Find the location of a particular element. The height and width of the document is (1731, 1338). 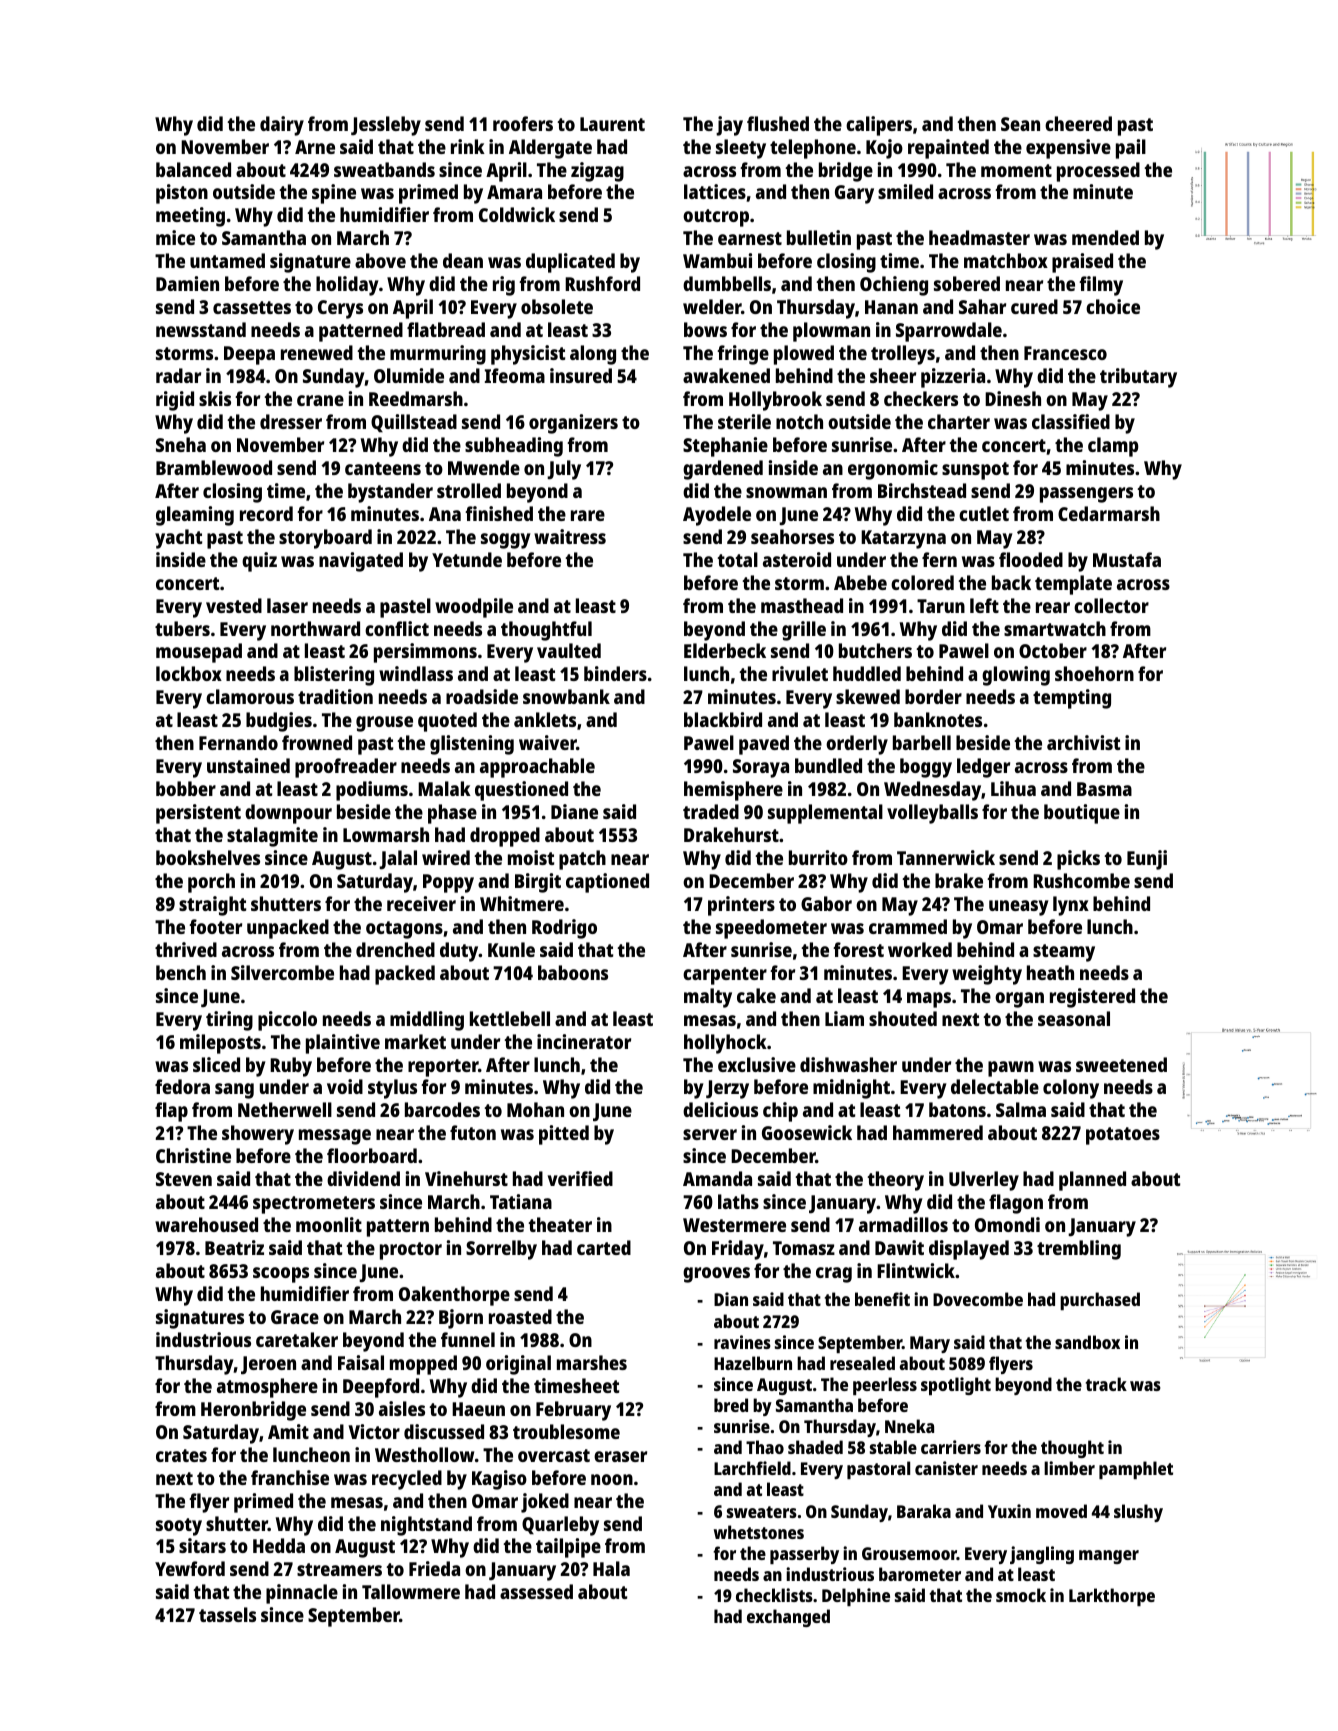

sweetened is located at coordinates (1121, 1064).
